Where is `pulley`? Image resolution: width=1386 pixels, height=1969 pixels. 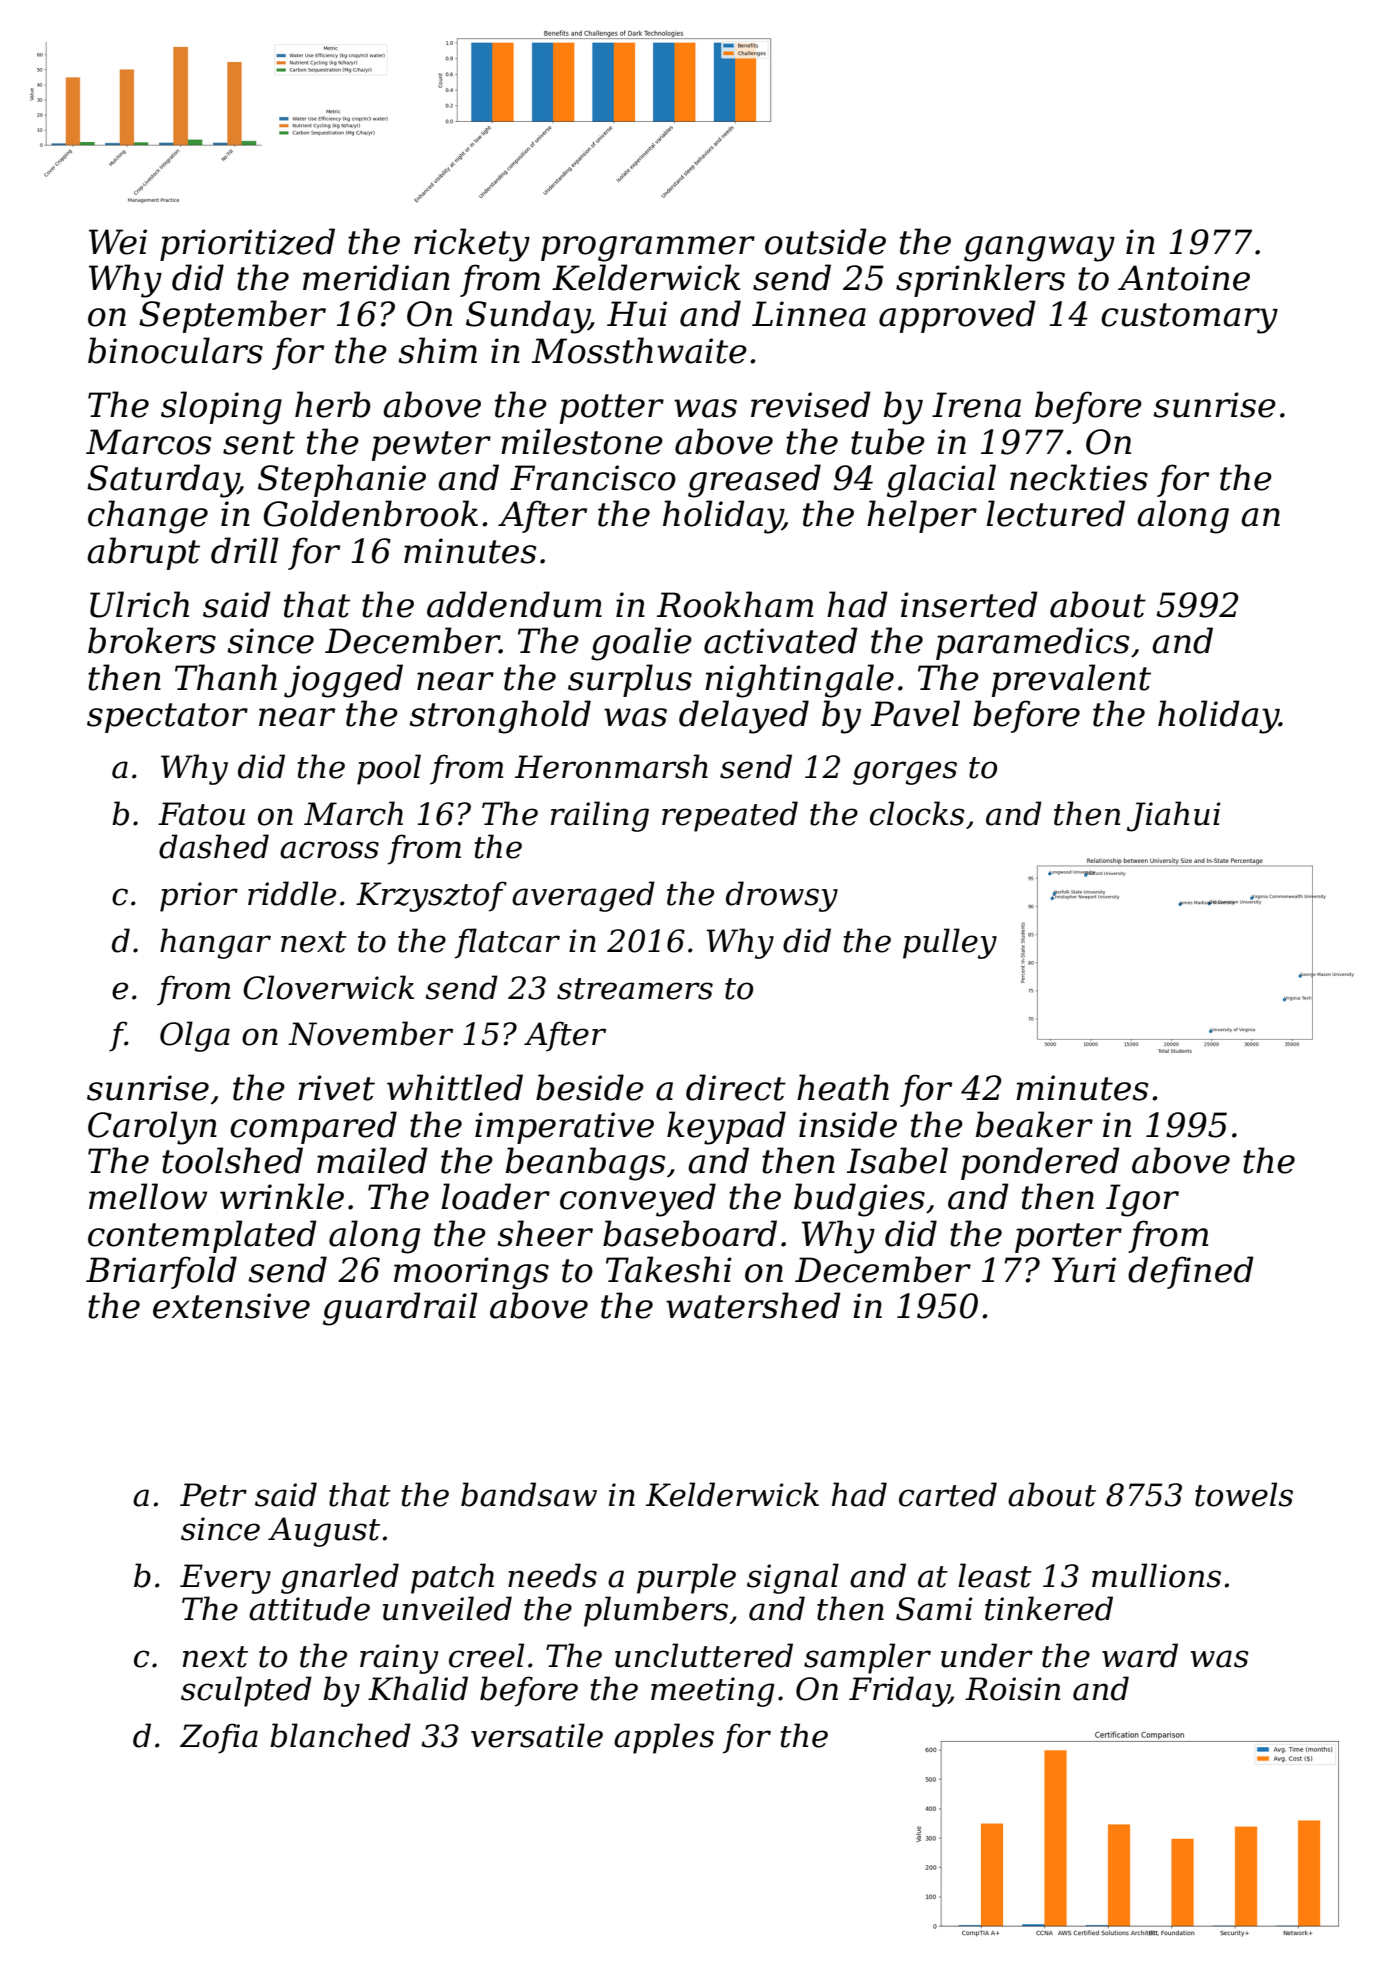
pulley is located at coordinates (950, 943).
